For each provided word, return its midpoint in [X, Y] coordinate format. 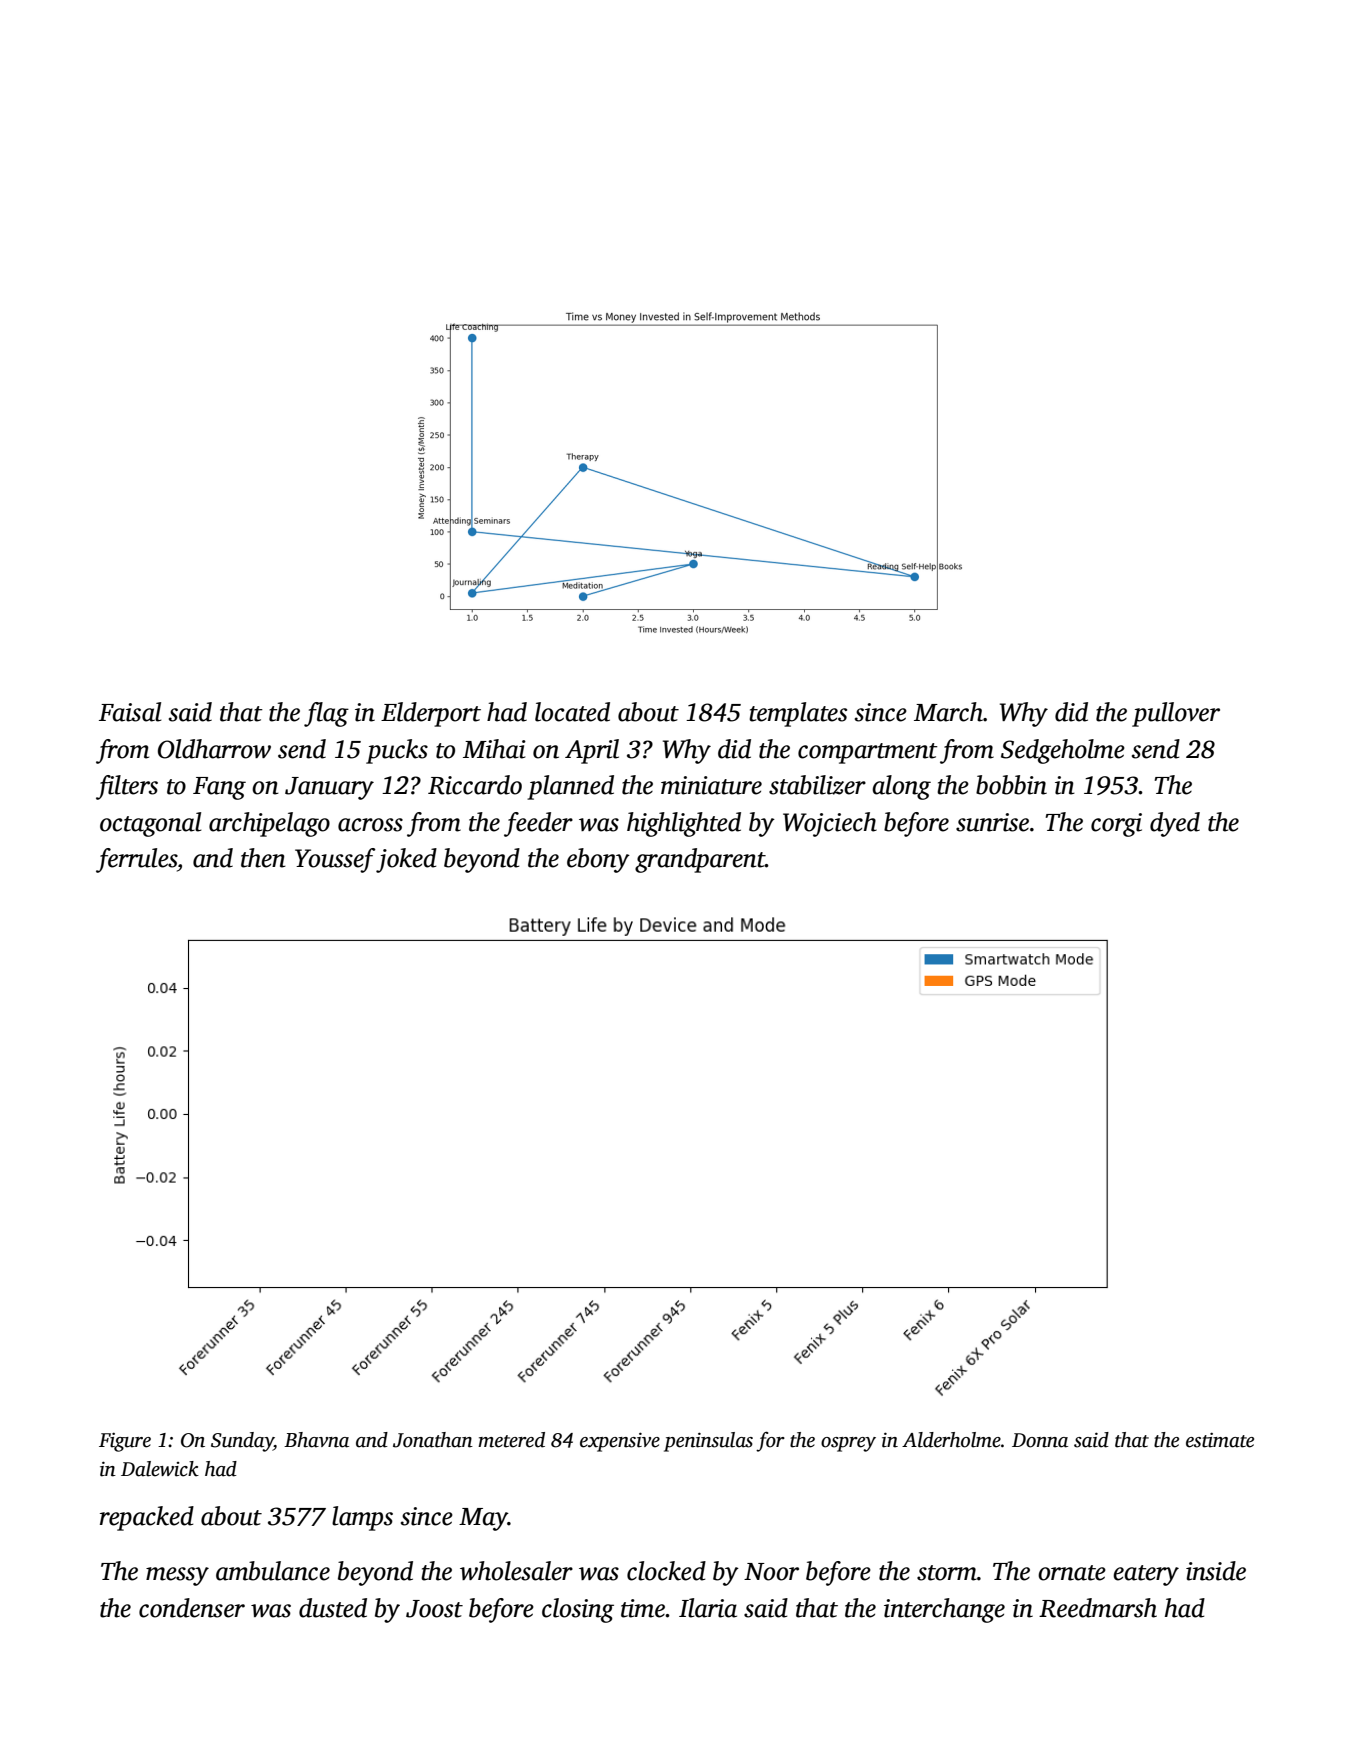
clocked [666, 1571]
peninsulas [708, 1442]
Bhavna [316, 1440]
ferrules [136, 860]
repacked [147, 1518]
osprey [848, 1444]
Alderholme [951, 1440]
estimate [1220, 1440]
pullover [1176, 714]
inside [1216, 1571]
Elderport [431, 714]
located [572, 712]
